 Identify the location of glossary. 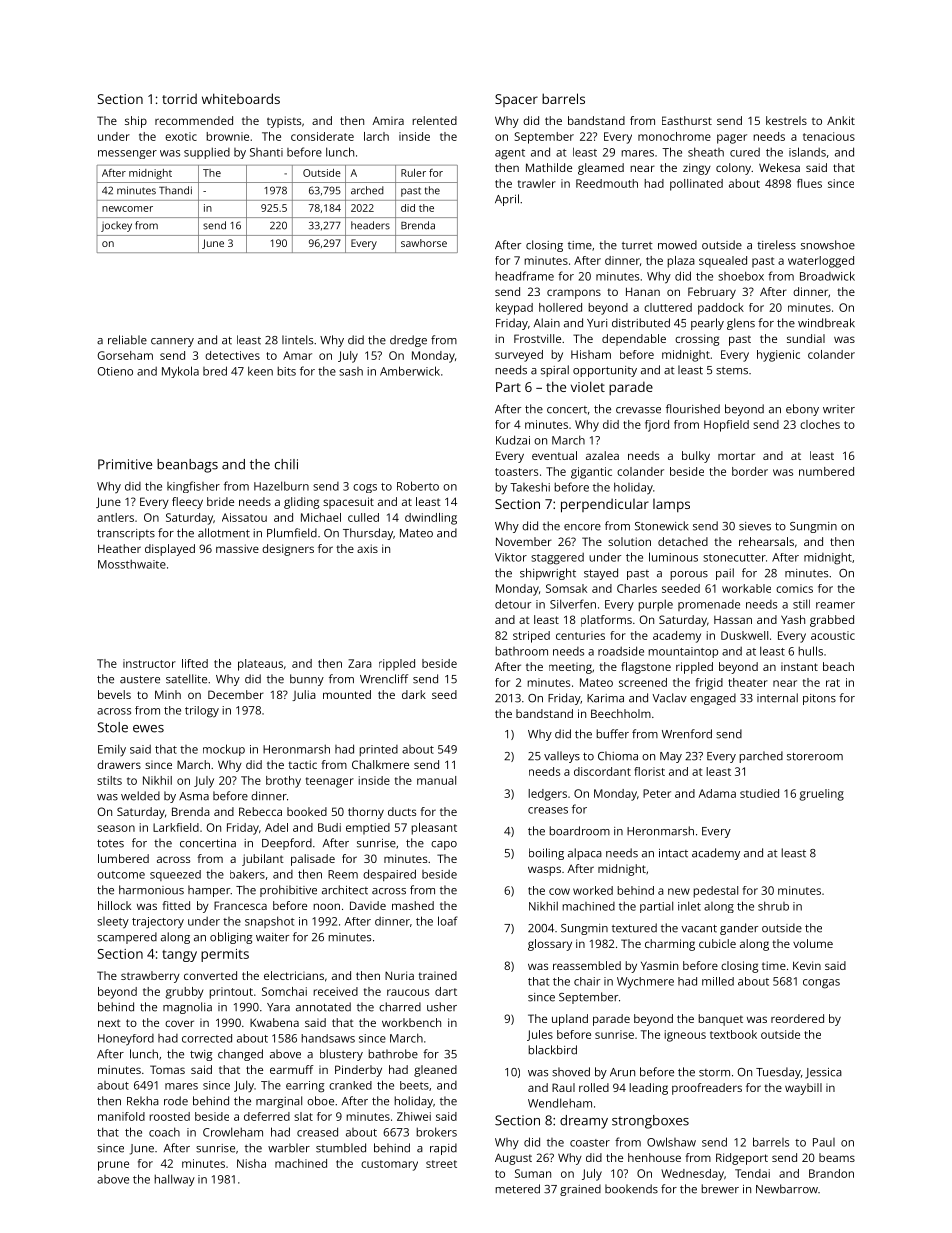
(550, 945).
